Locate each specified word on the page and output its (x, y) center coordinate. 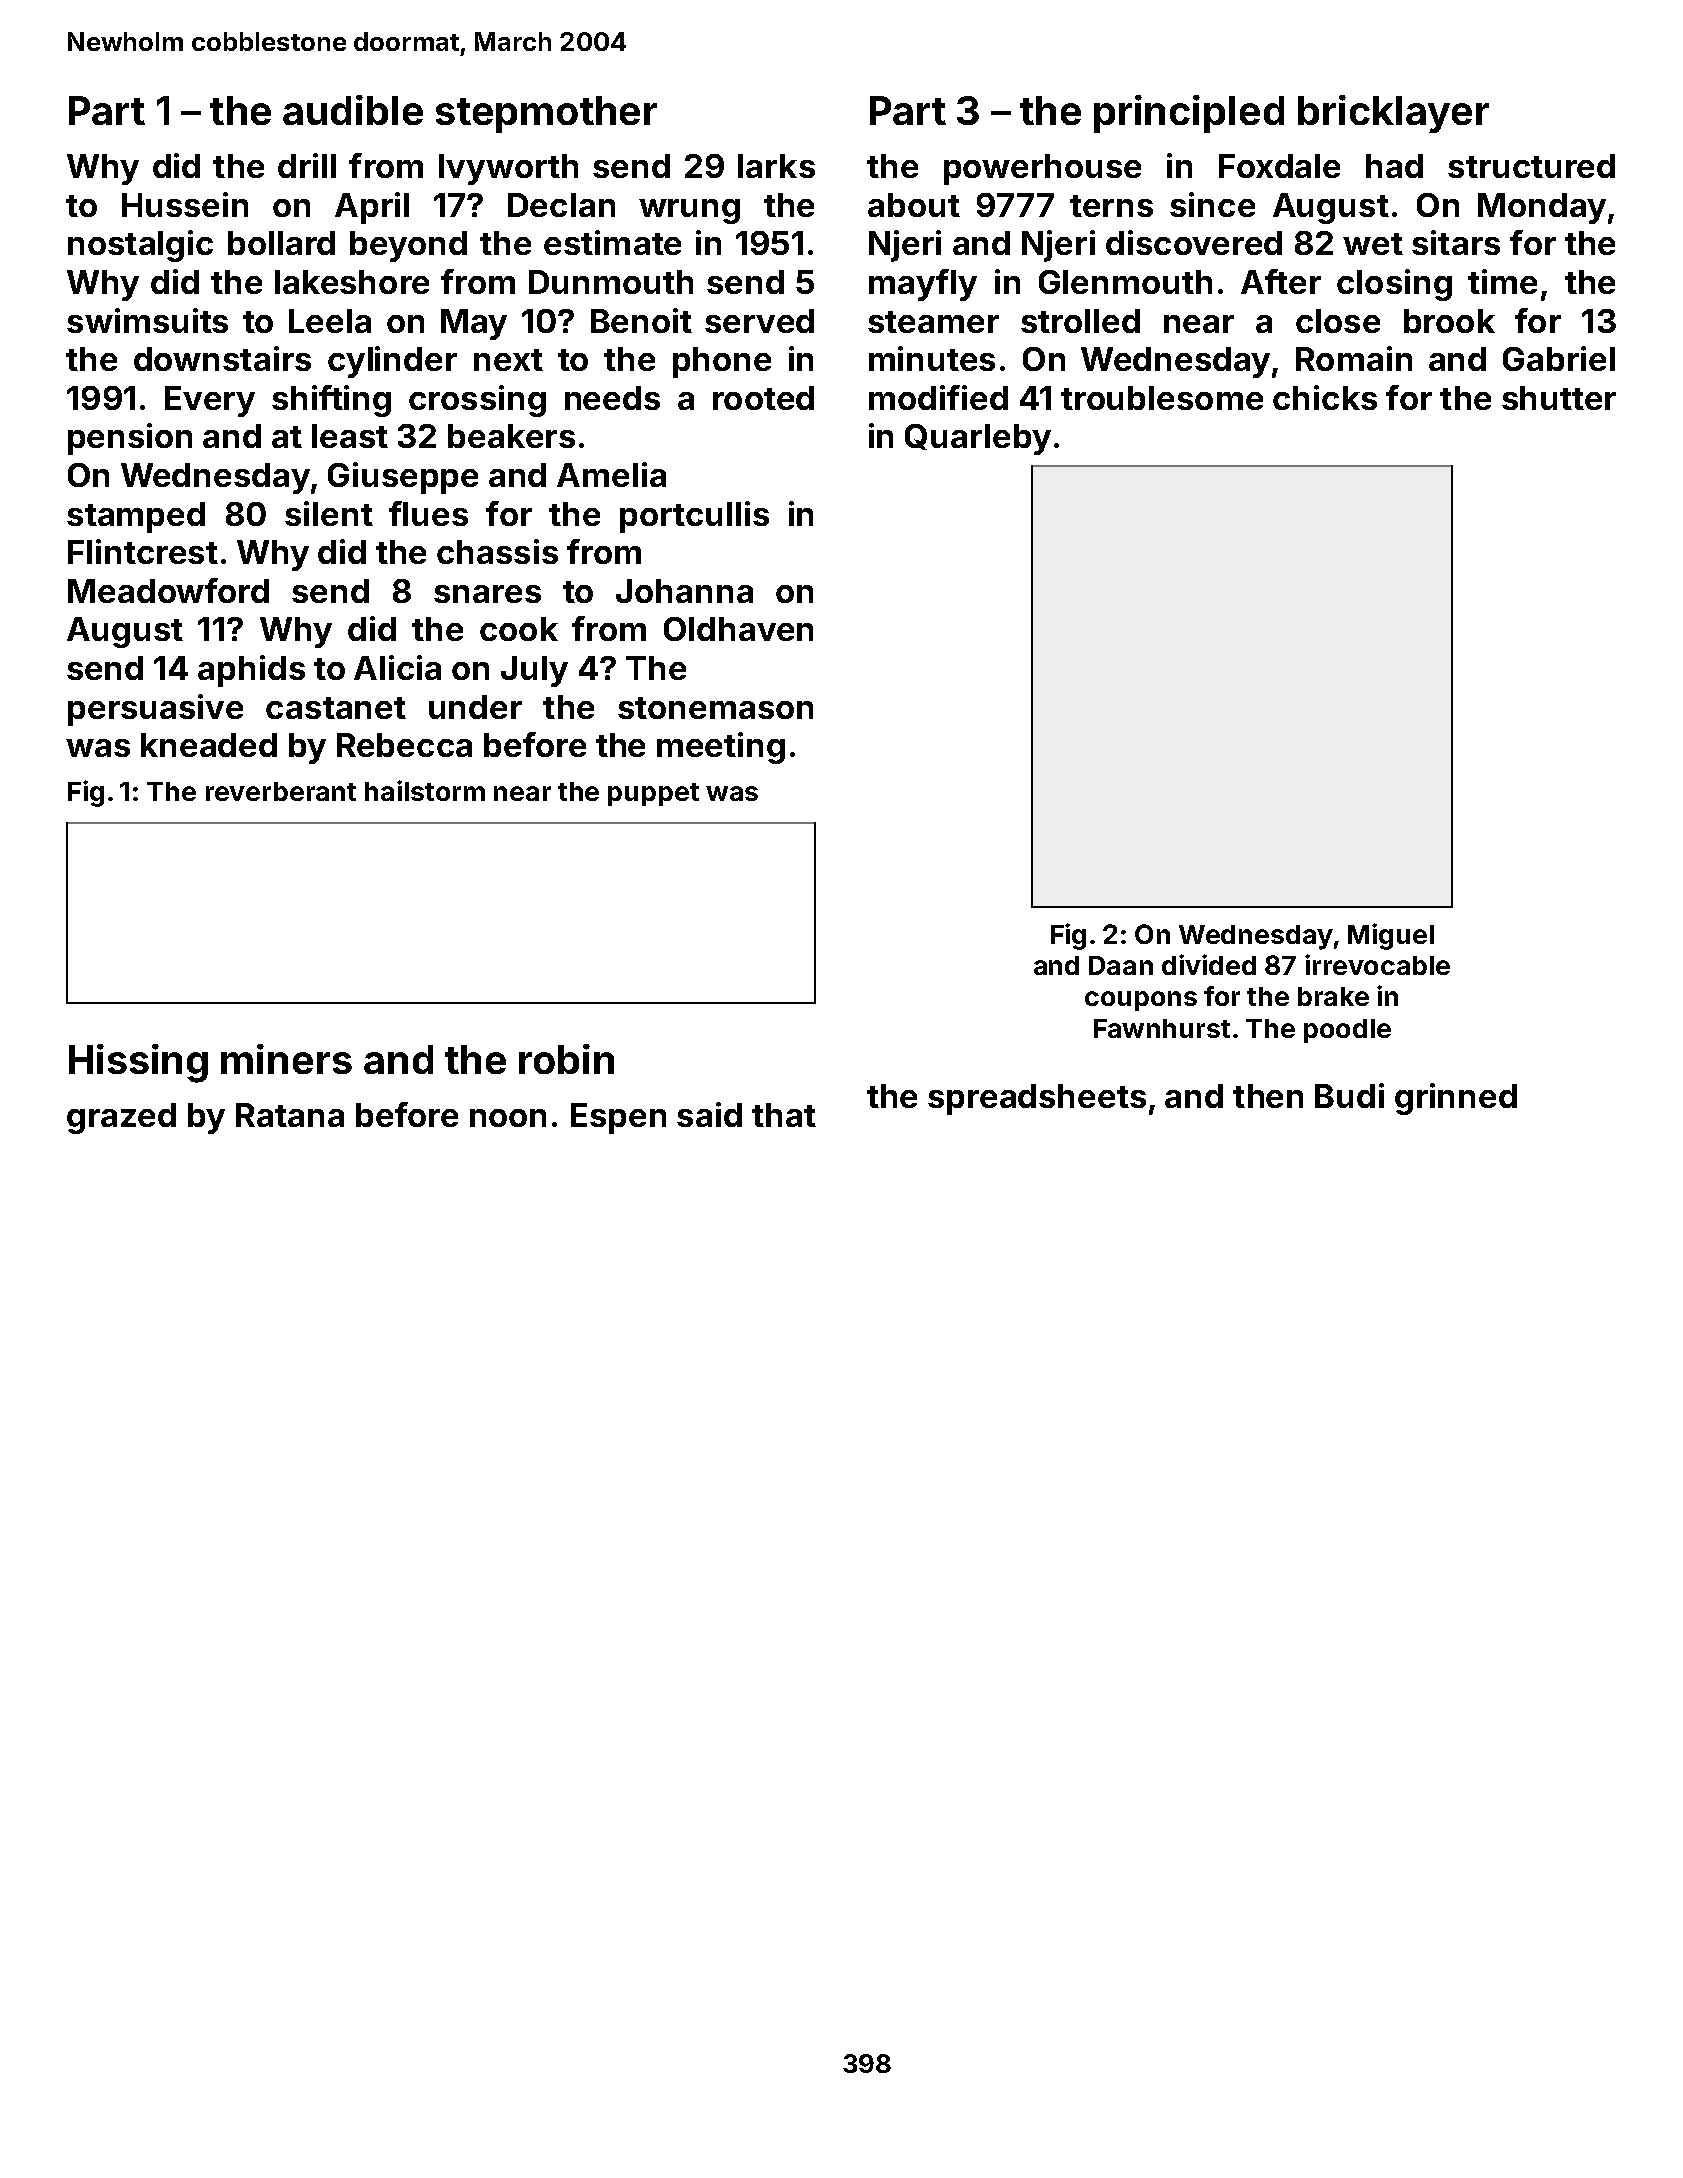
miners (286, 1059)
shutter (1559, 398)
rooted (763, 398)
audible (353, 110)
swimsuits (147, 320)
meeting (721, 748)
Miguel (1391, 936)
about (914, 205)
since (1212, 204)
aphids (251, 671)
